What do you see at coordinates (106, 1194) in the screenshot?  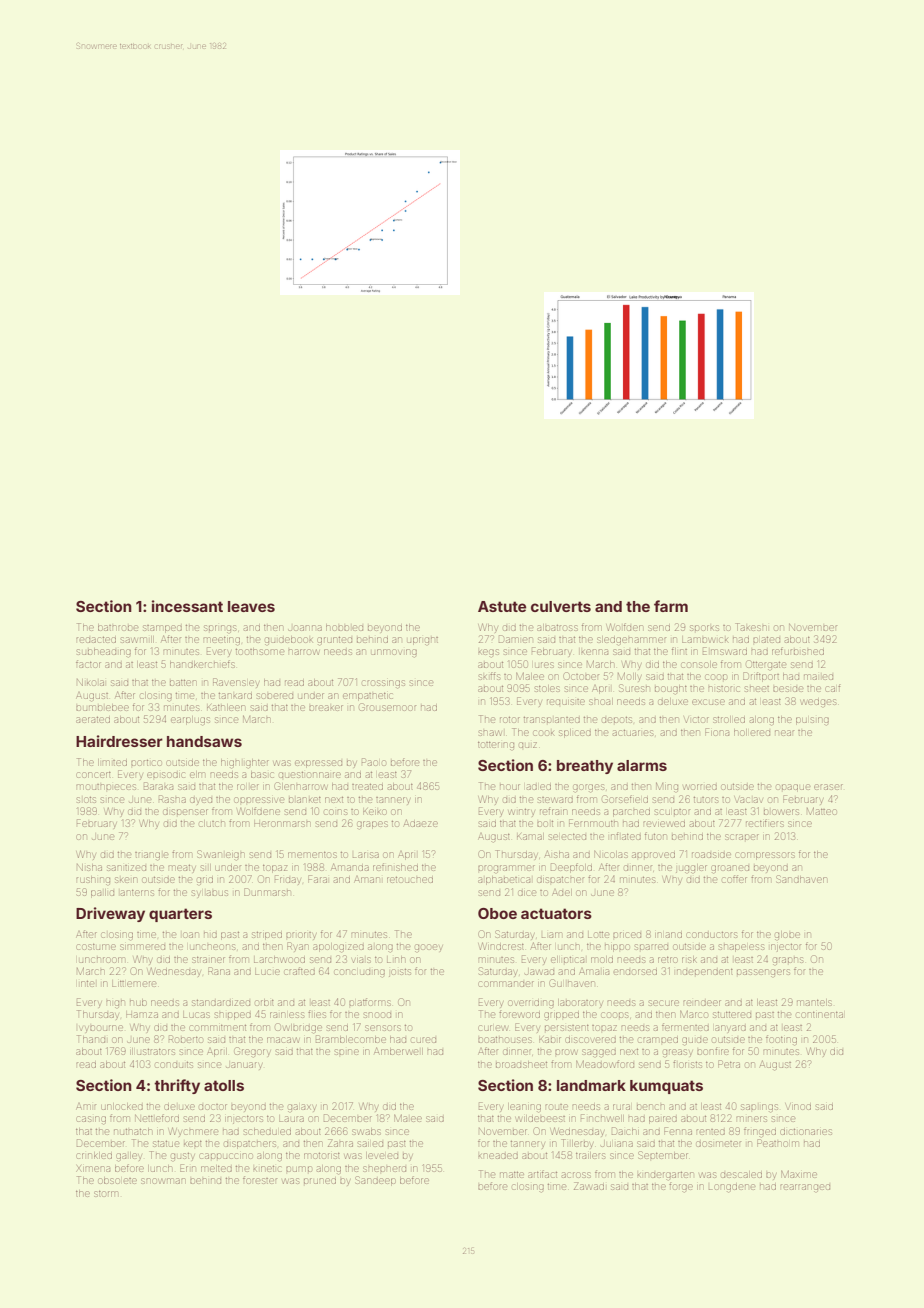 I see `storm` at bounding box center [106, 1194].
